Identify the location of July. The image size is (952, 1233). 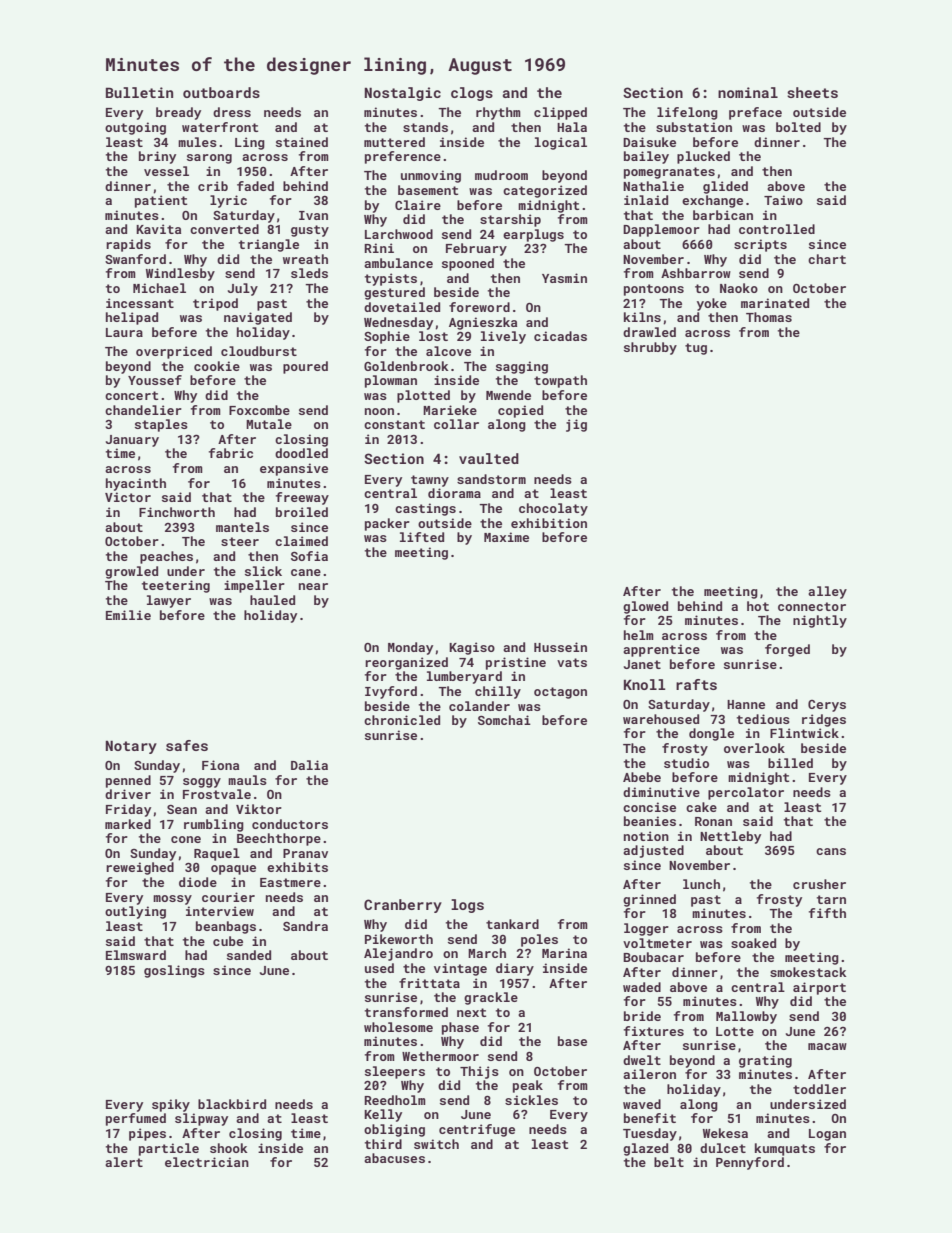
(243, 289).
